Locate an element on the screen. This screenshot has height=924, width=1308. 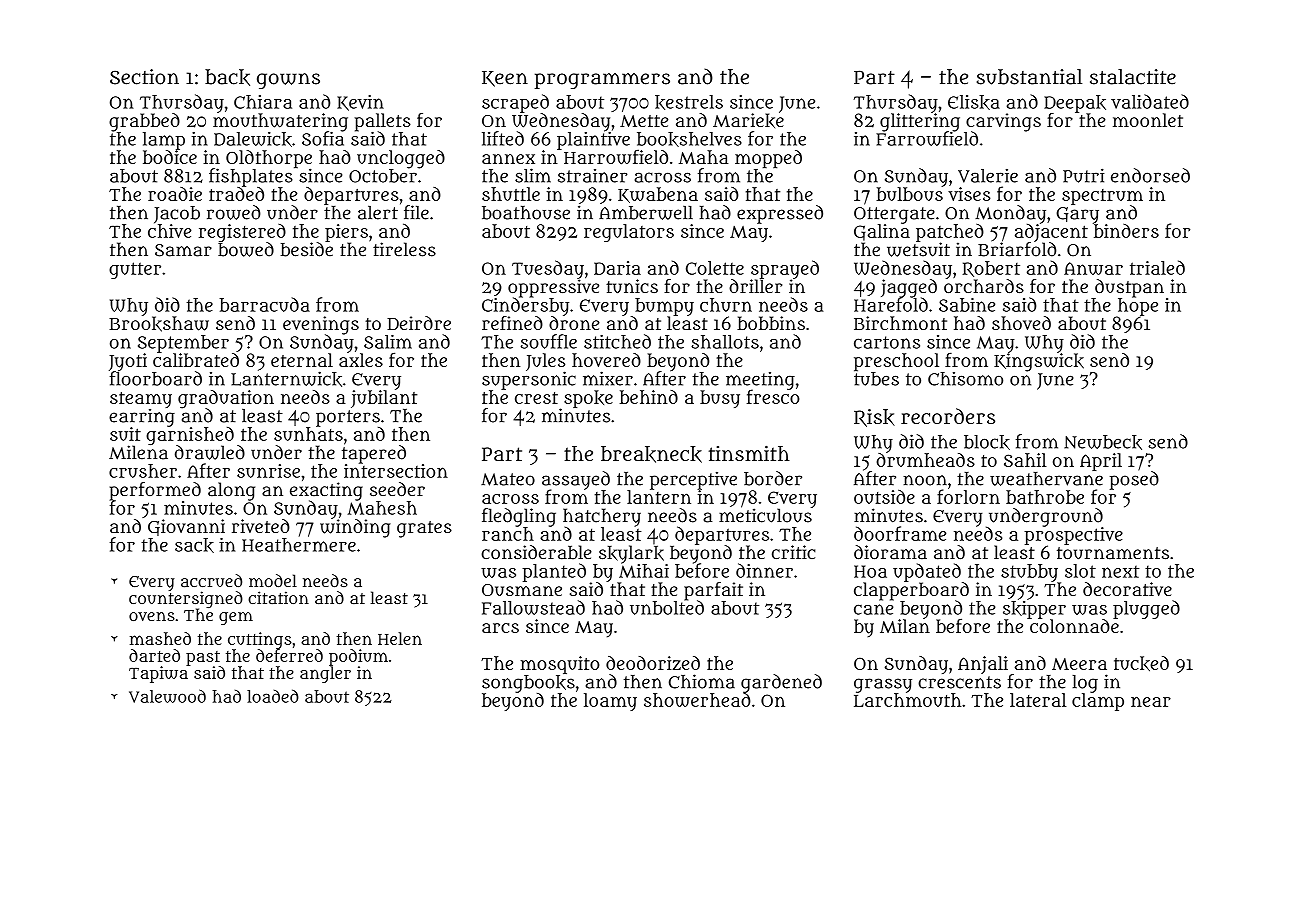
Newbeck is located at coordinates (1103, 442).
